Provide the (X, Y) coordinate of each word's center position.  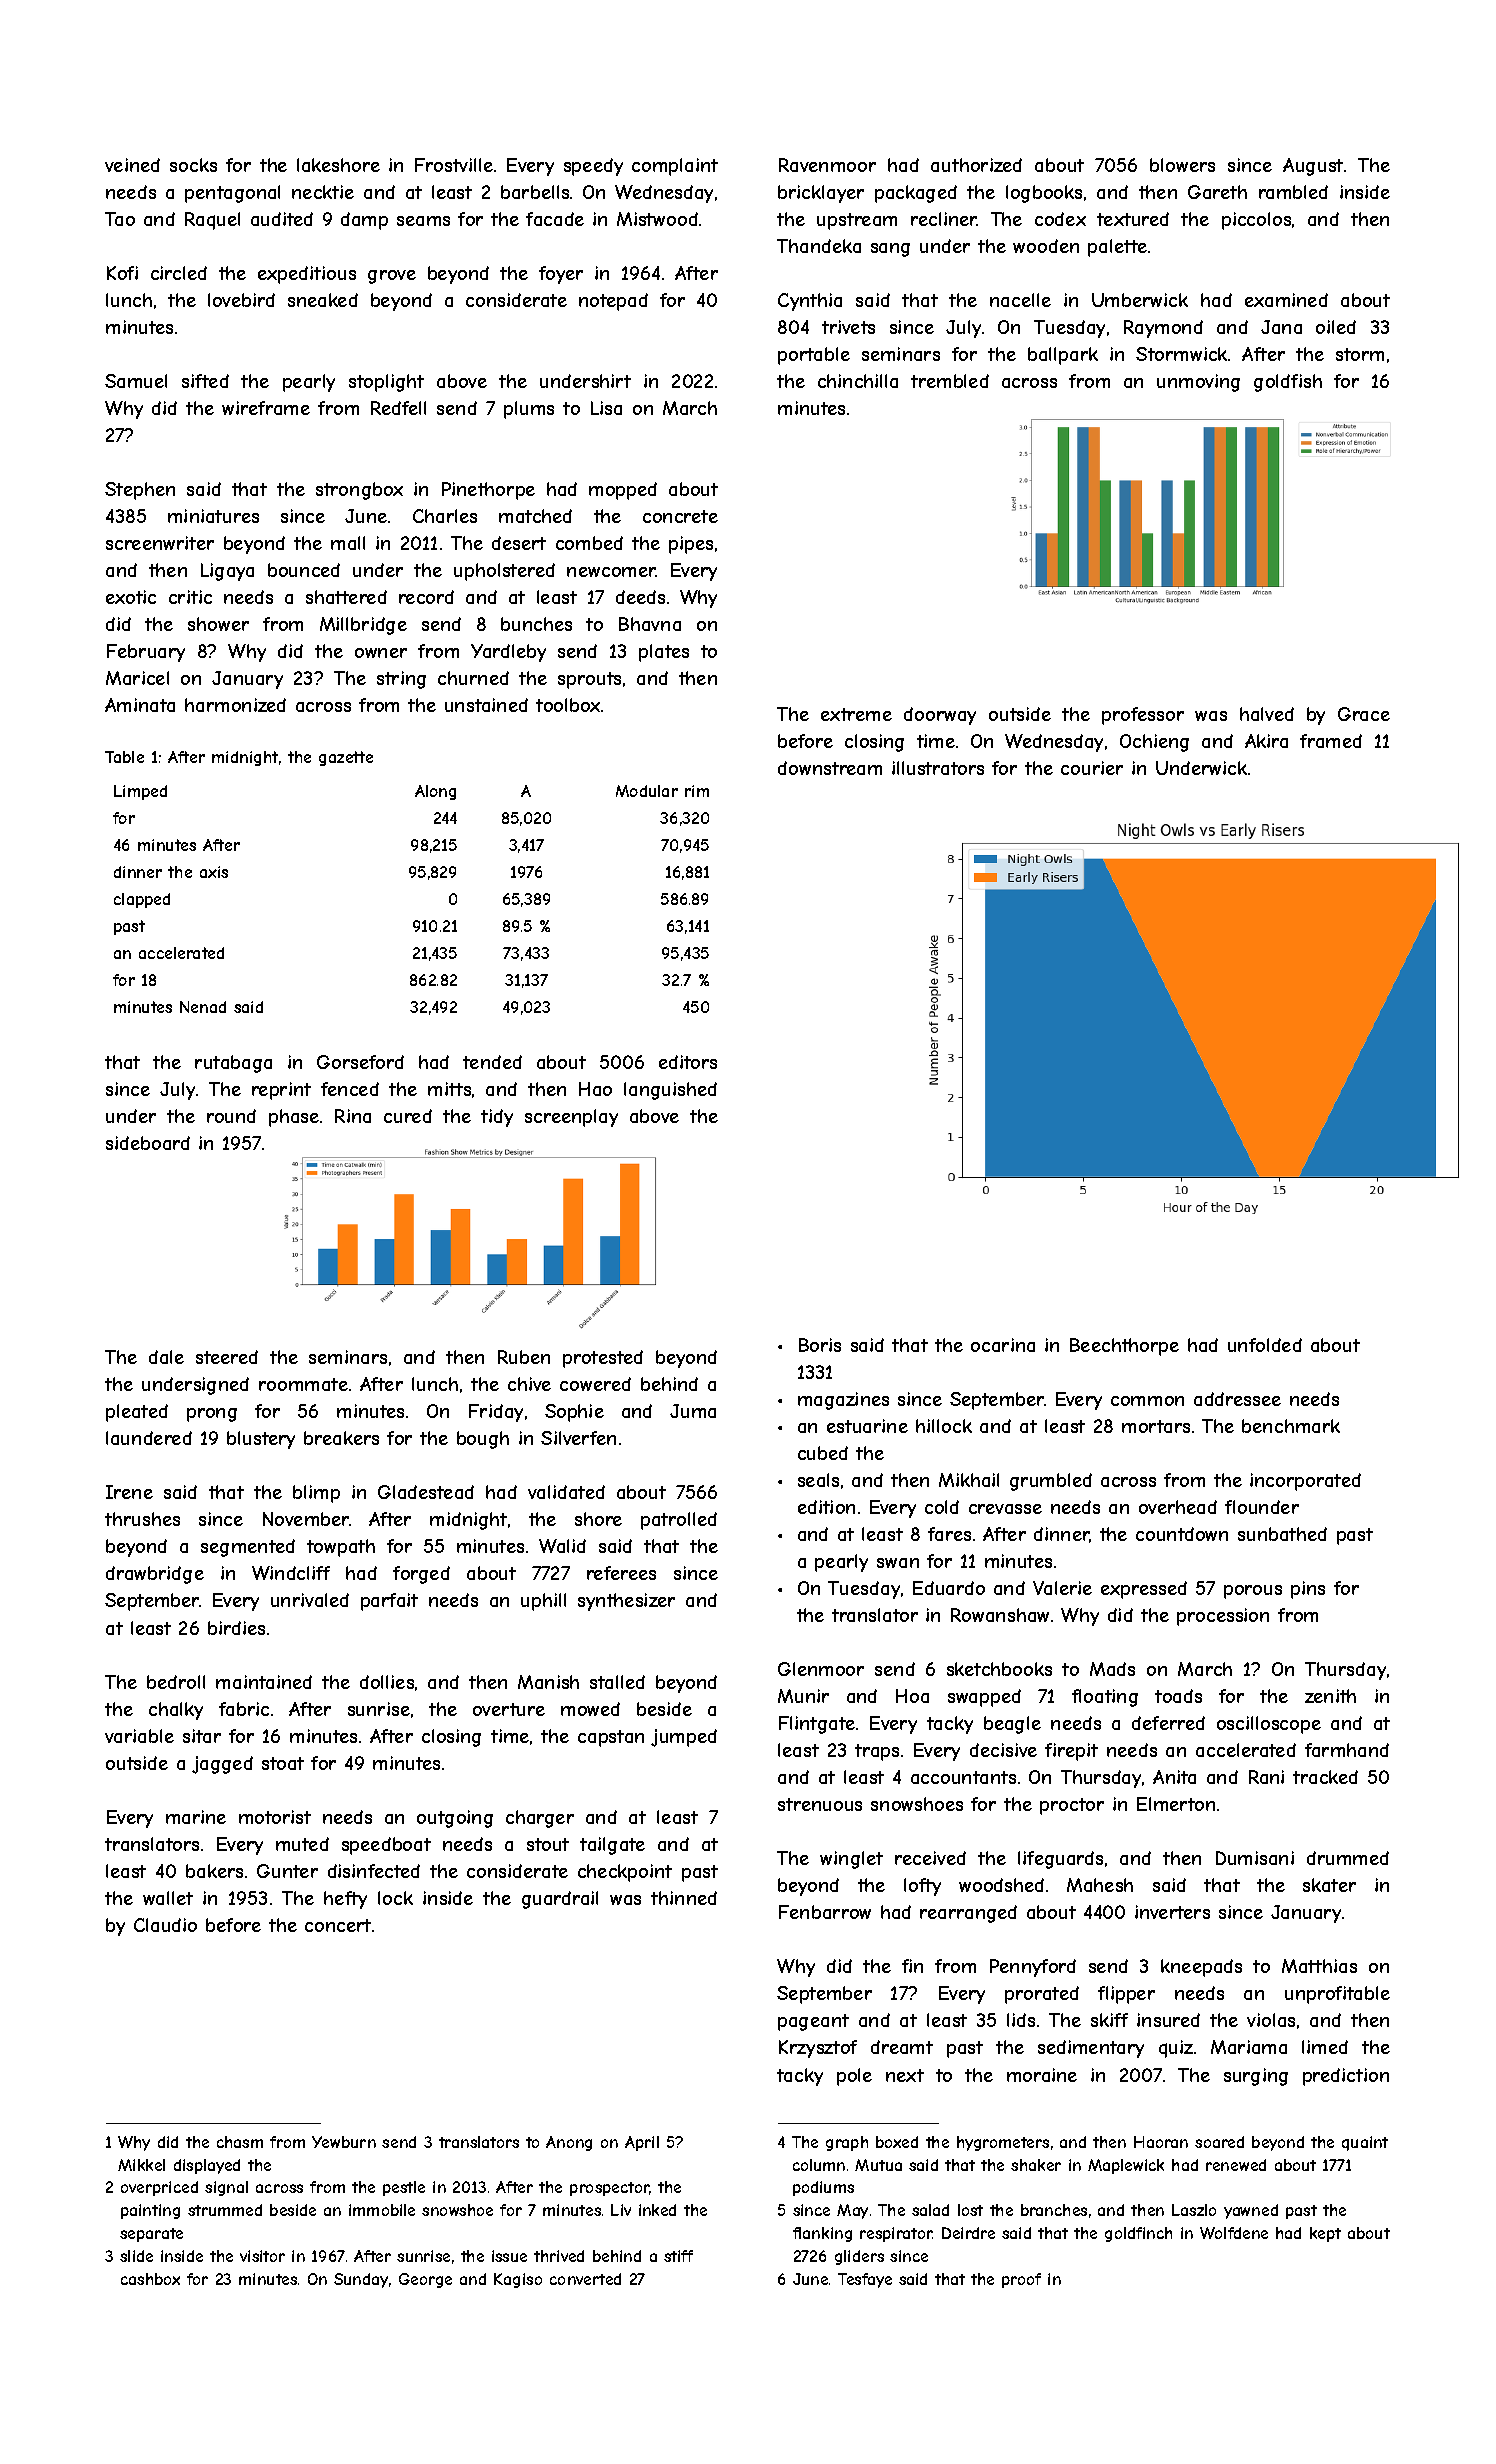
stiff (678, 2256)
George (425, 2280)
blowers (1182, 165)
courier (1092, 768)
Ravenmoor (827, 165)
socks (193, 165)
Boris (820, 1345)
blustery (261, 1440)
